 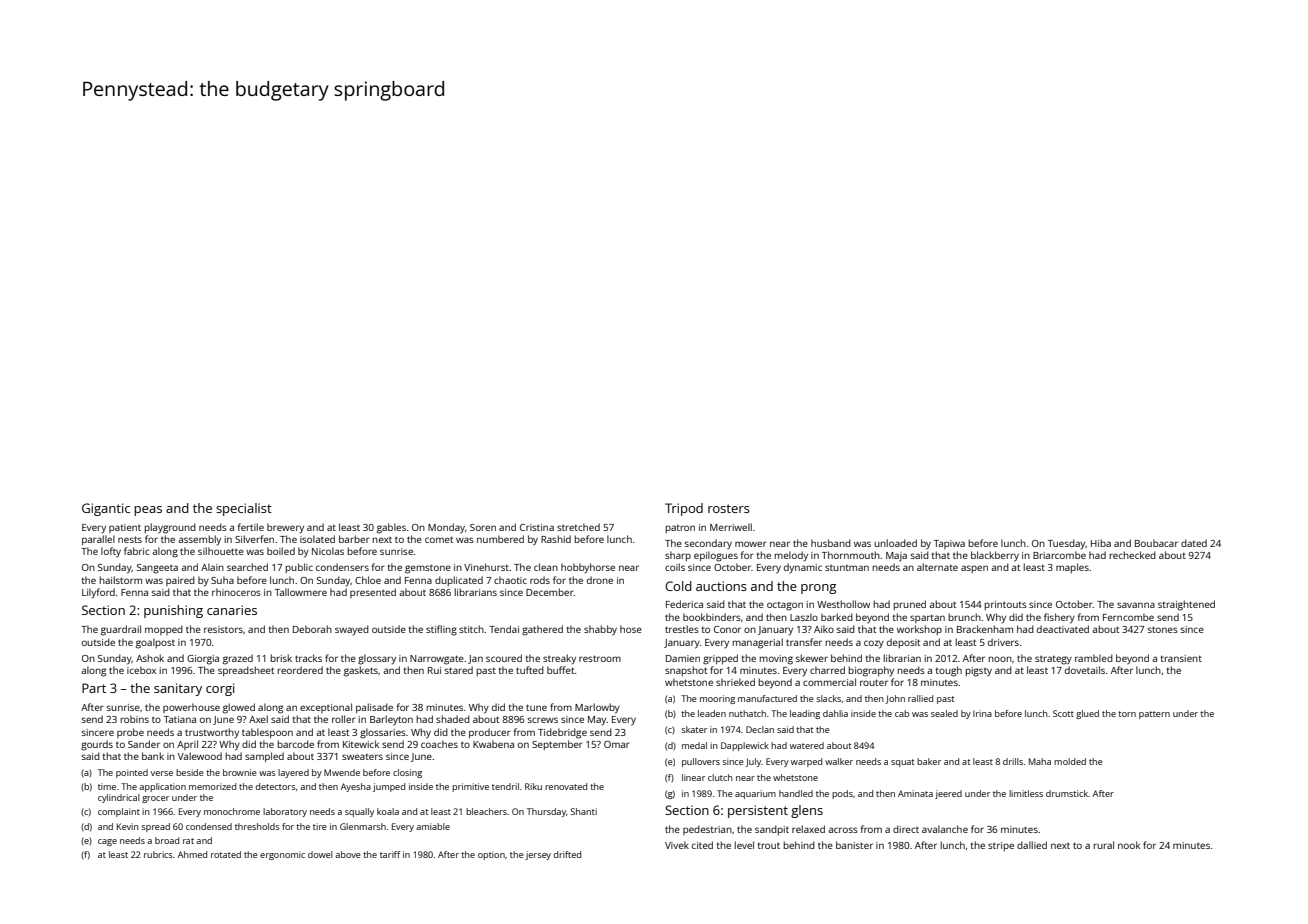 What do you see at coordinates (760, 729) in the screenshot?
I see `Declan` at bounding box center [760, 729].
